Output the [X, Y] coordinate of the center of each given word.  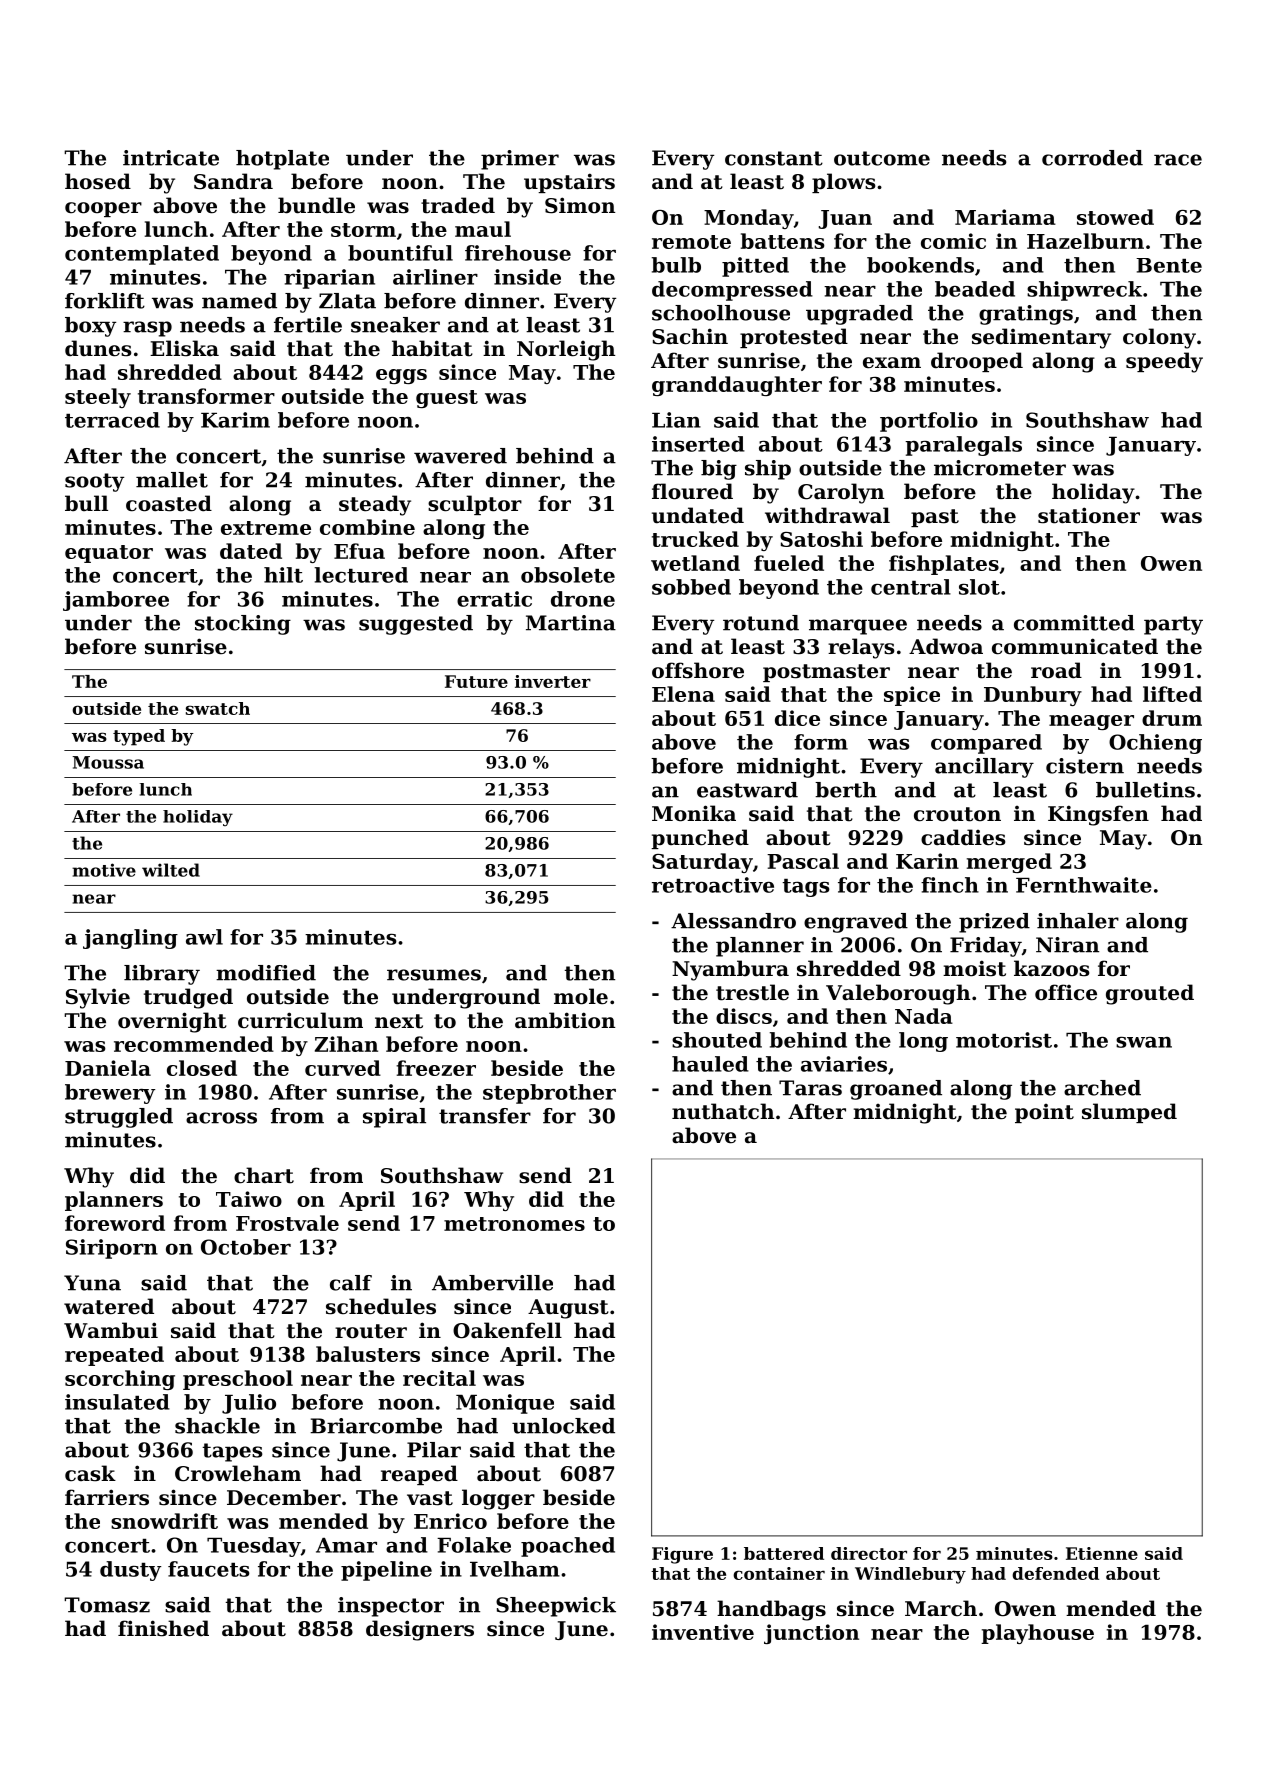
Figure [682, 1555]
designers [420, 1630]
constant [774, 158]
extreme [266, 528]
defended [1055, 1573]
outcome [882, 158]
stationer [1089, 515]
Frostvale [287, 1223]
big [719, 470]
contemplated [142, 255]
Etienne [1102, 1553]
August [568, 1309]
